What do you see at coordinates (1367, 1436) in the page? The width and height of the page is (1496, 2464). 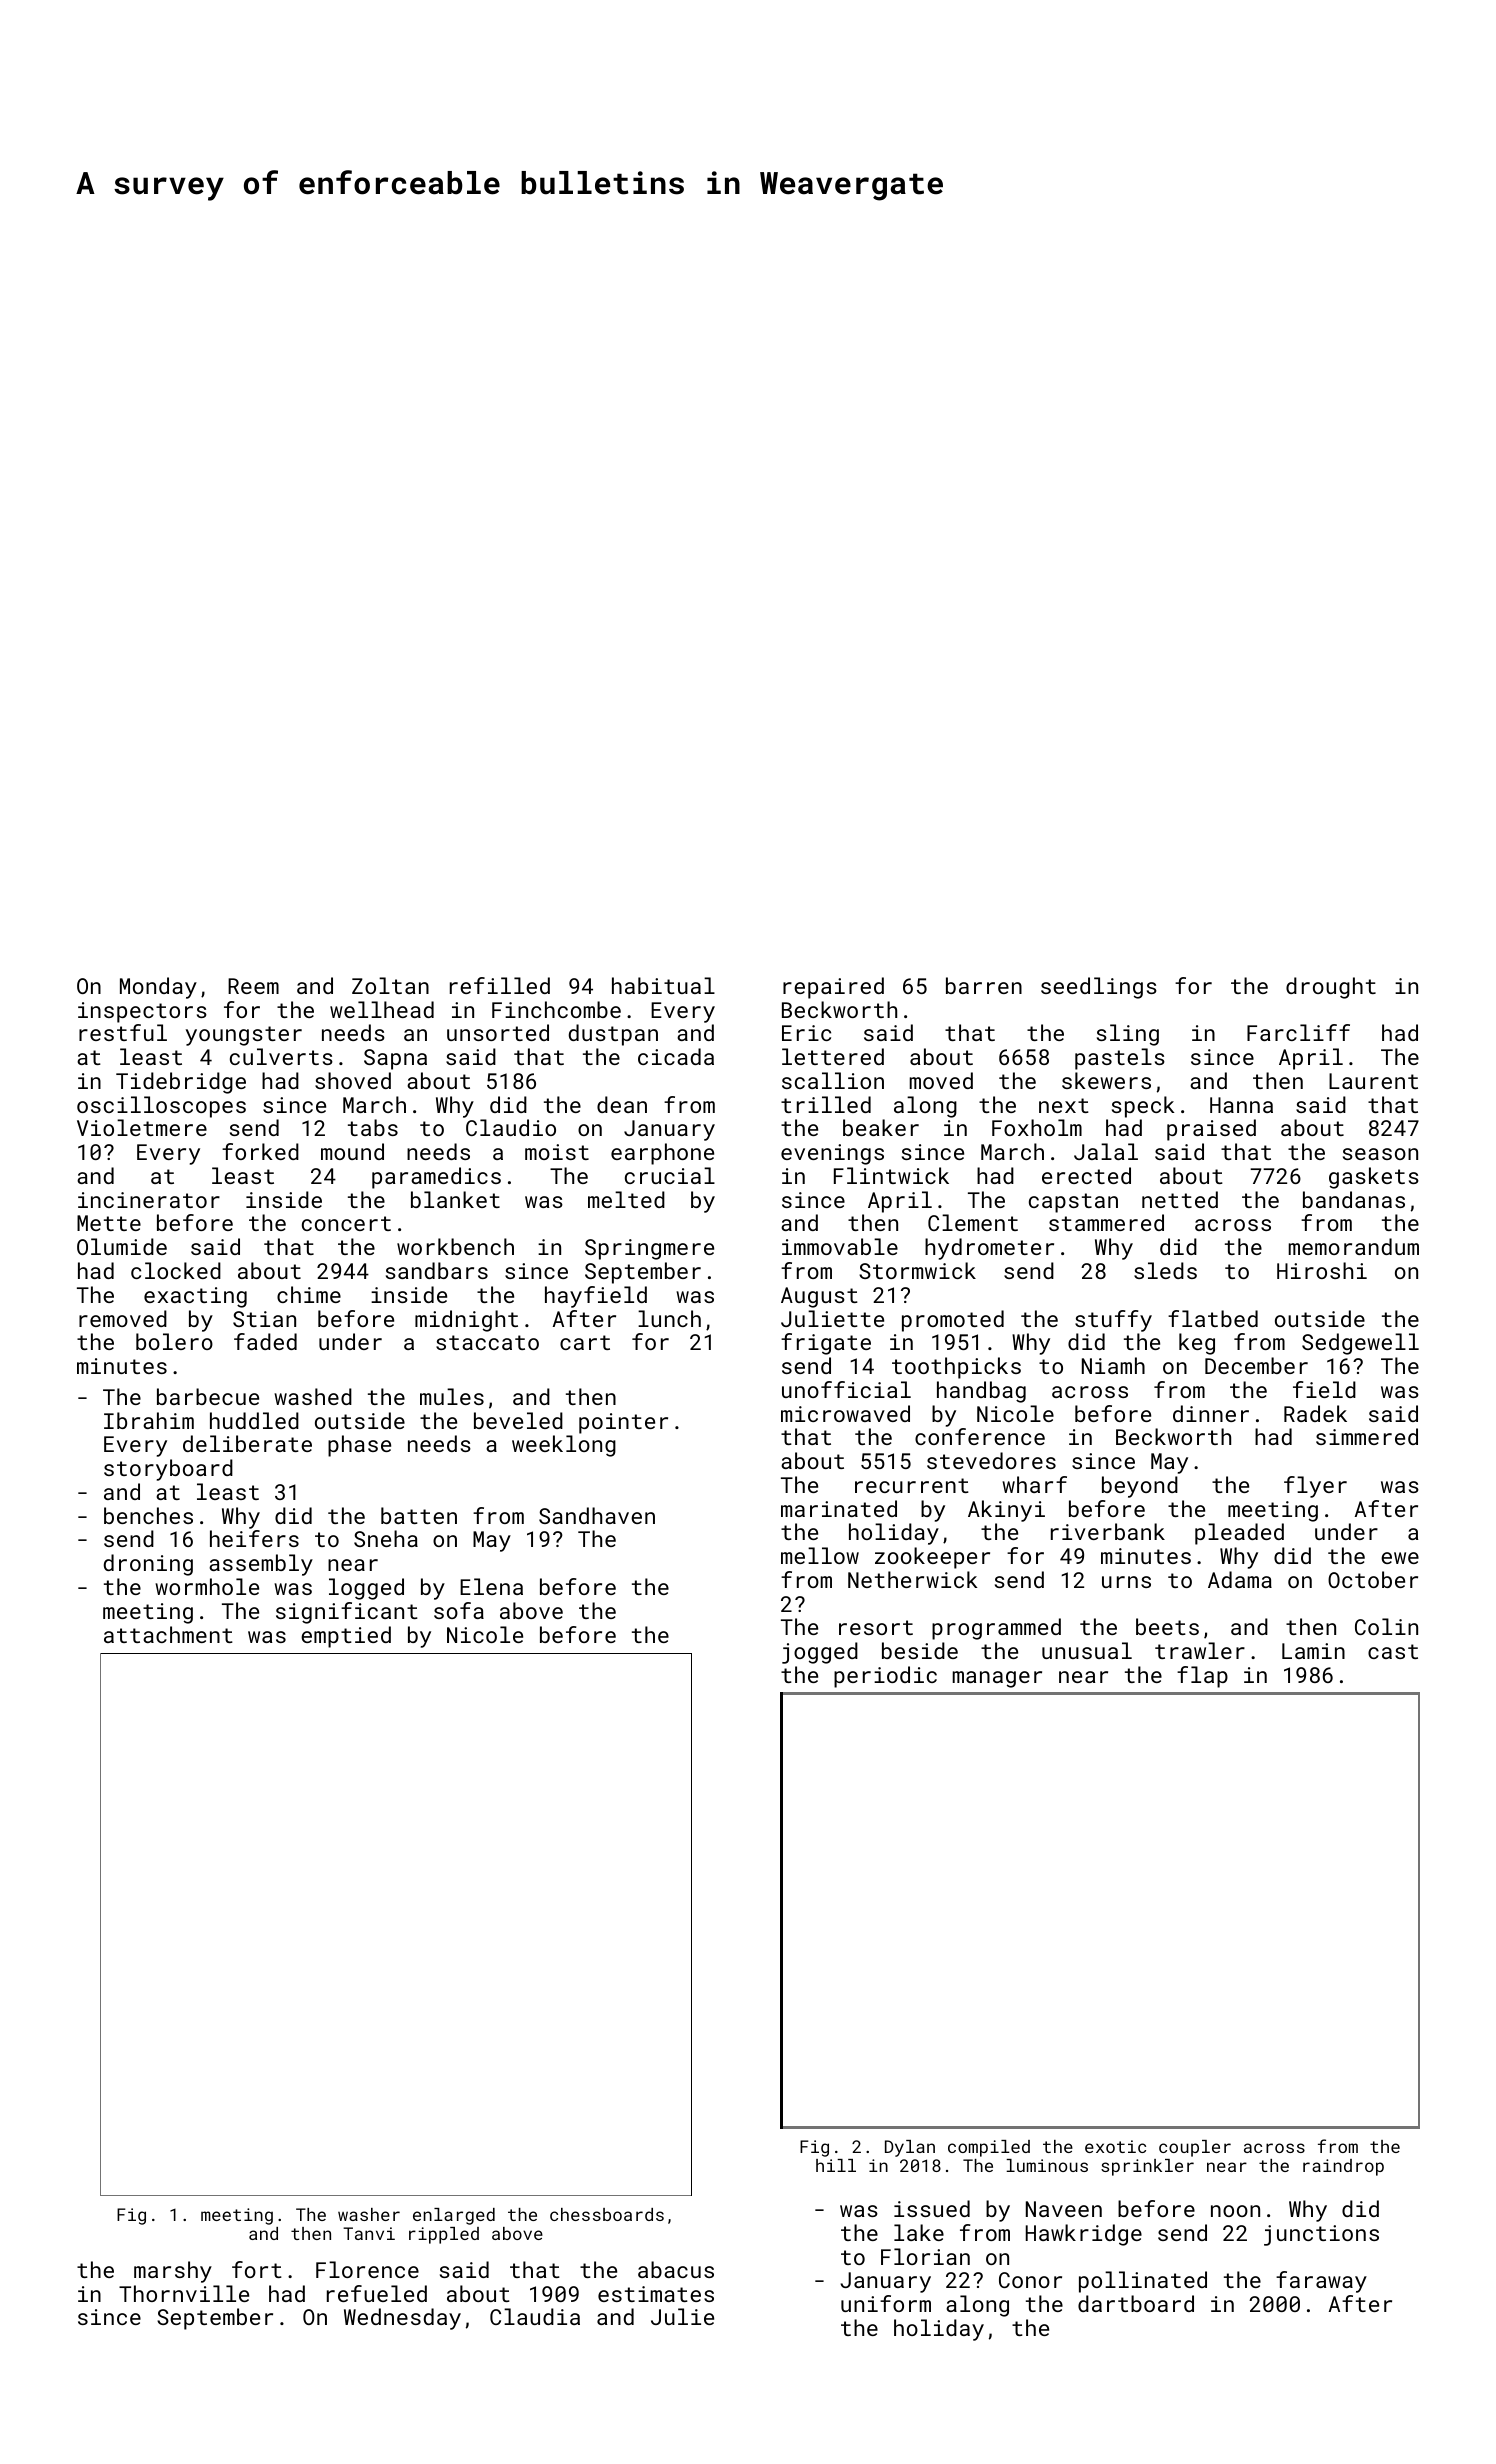 I see `simmered` at bounding box center [1367, 1436].
